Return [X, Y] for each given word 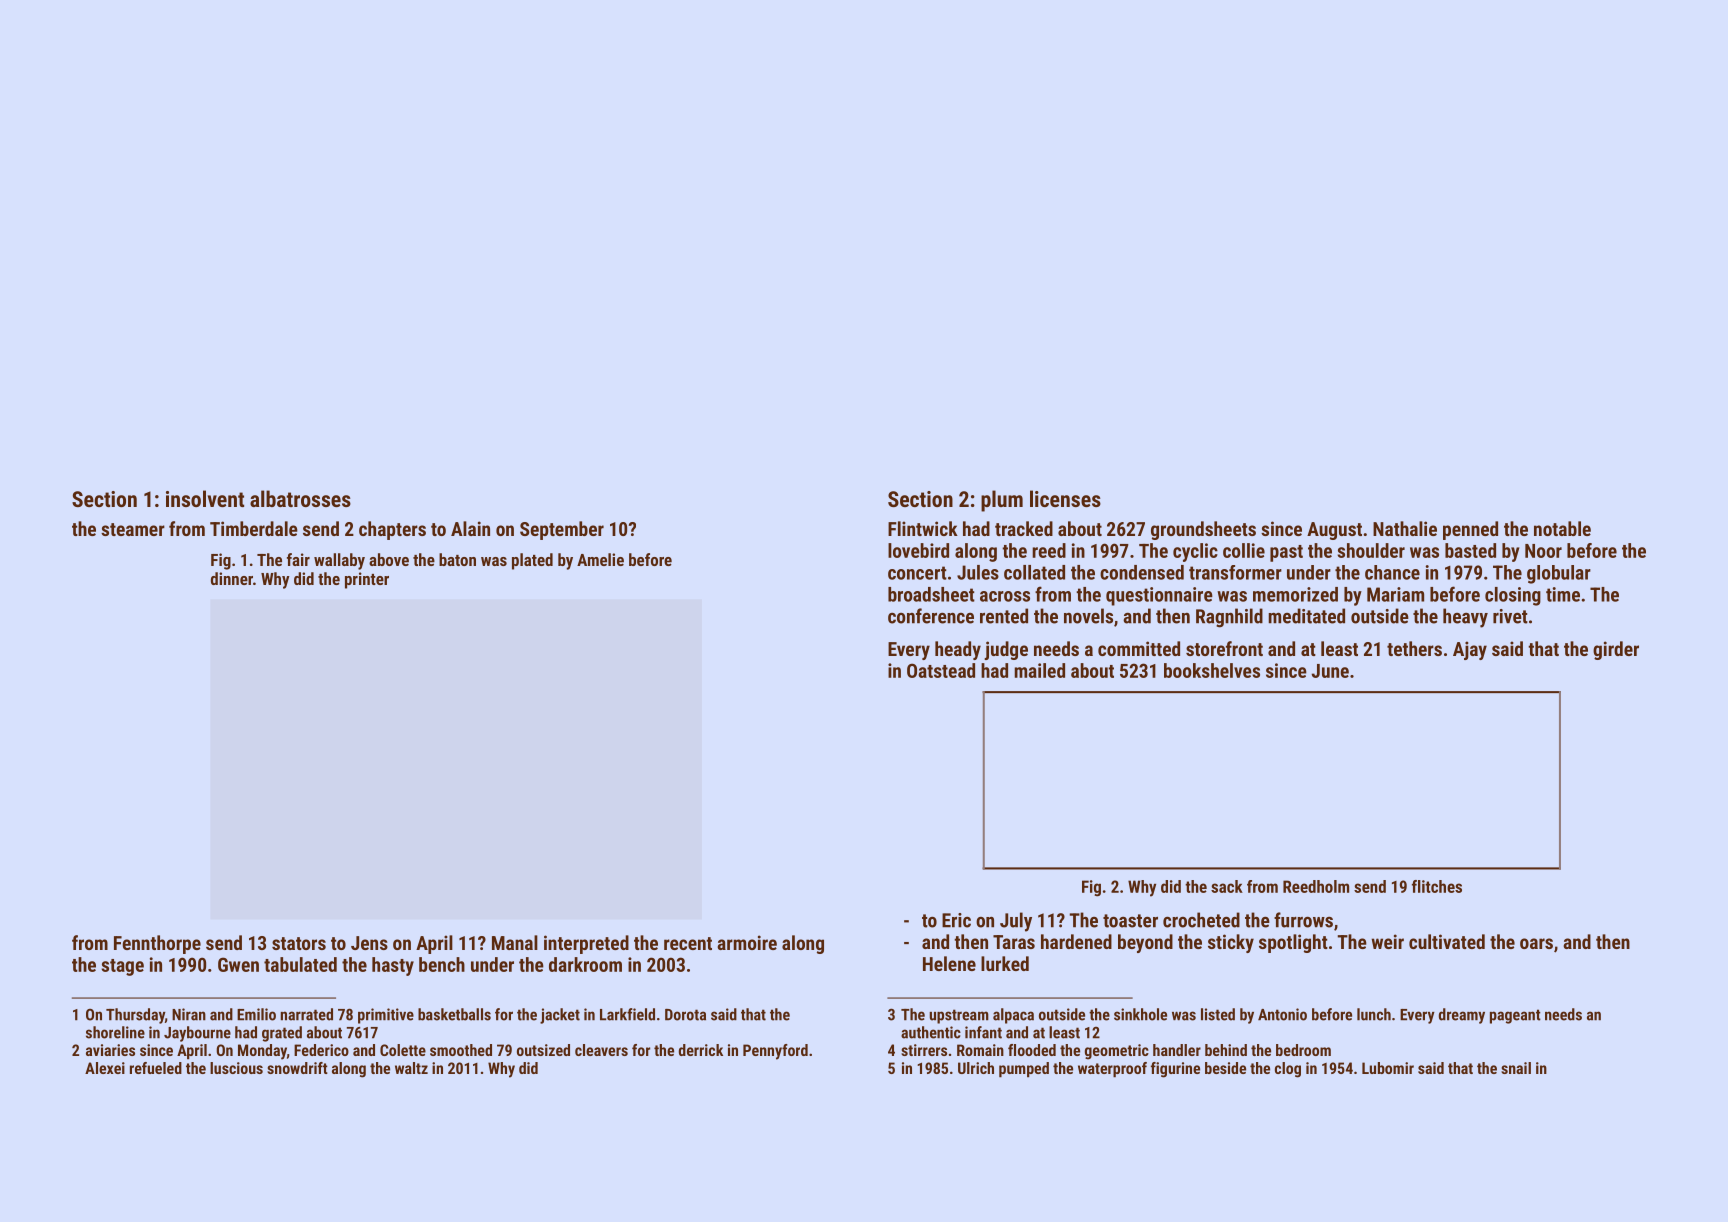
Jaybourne [197, 1034]
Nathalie [1405, 528]
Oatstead [941, 670]
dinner [232, 578]
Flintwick [923, 528]
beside [1225, 1068]
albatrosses [300, 498]
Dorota [685, 1015]
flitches [1437, 886]
